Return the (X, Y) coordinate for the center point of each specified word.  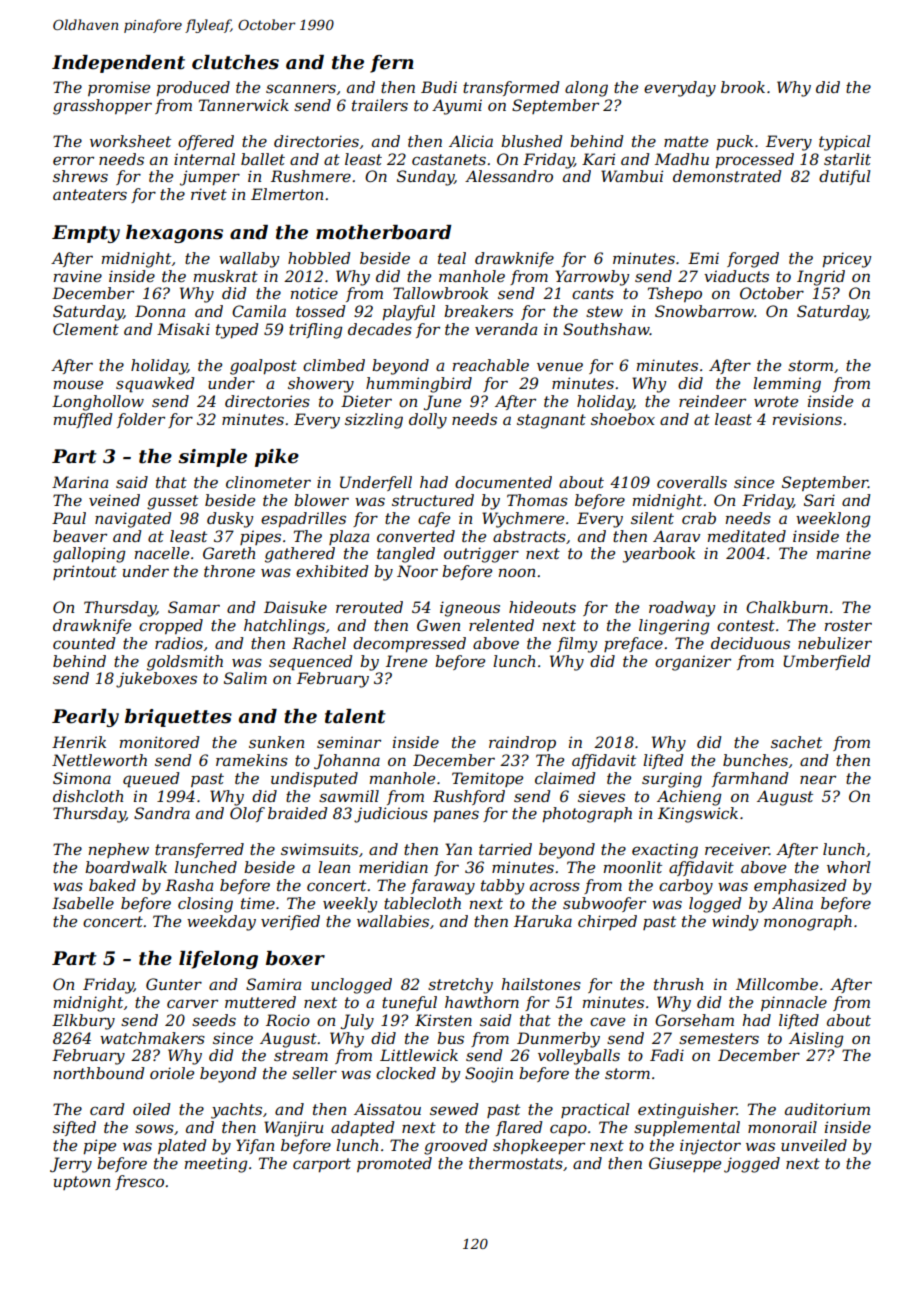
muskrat (226, 276)
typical (845, 143)
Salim (245, 678)
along (586, 89)
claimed (565, 778)
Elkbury (83, 1022)
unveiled (814, 1145)
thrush (678, 984)
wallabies (393, 921)
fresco (139, 1182)
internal (204, 159)
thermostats (516, 1163)
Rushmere (311, 176)
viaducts (736, 276)
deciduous (750, 643)
